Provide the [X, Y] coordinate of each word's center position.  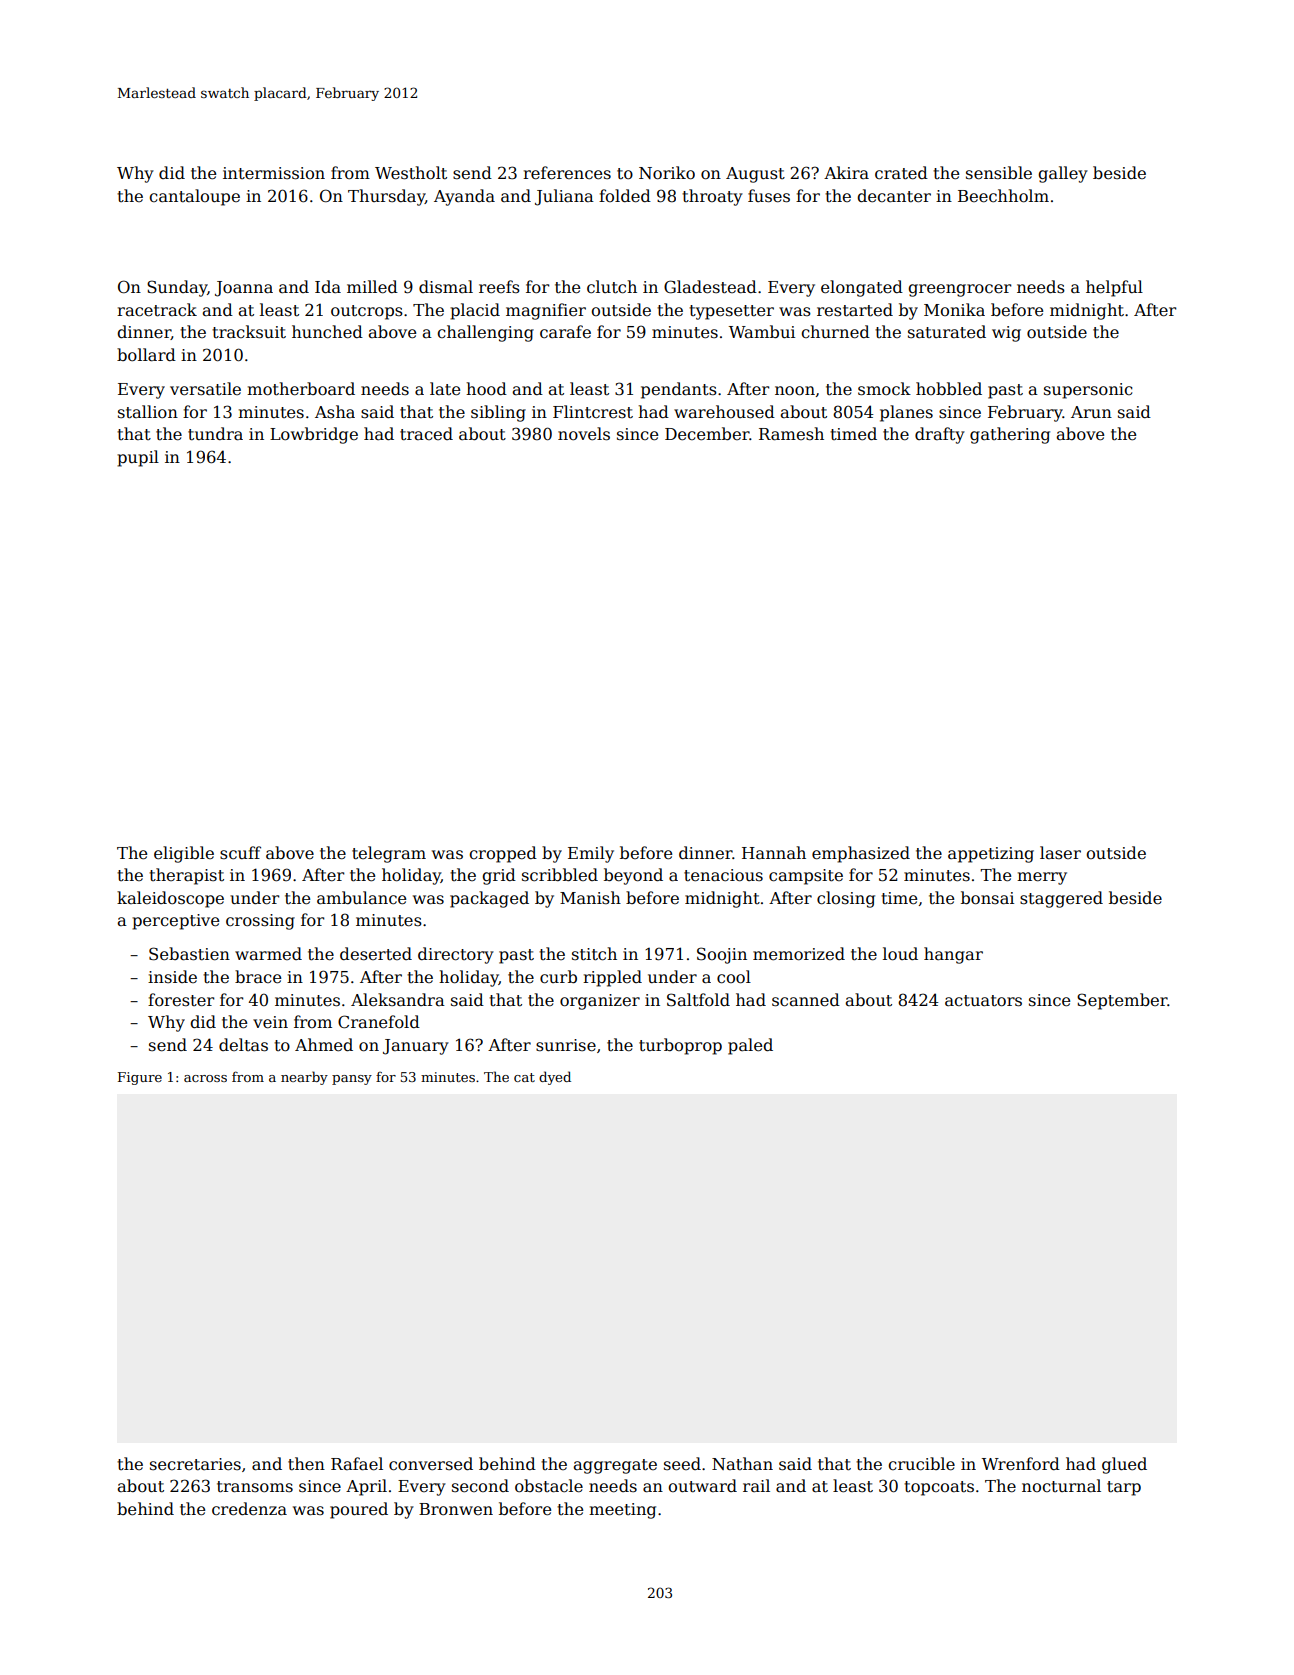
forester [181, 1000]
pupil [138, 458]
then [306, 1464]
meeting [622, 1511]
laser [1060, 852]
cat [524, 1077]
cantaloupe [194, 197]
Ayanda [464, 197]
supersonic [1088, 391]
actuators [983, 1001]
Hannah [774, 852]
